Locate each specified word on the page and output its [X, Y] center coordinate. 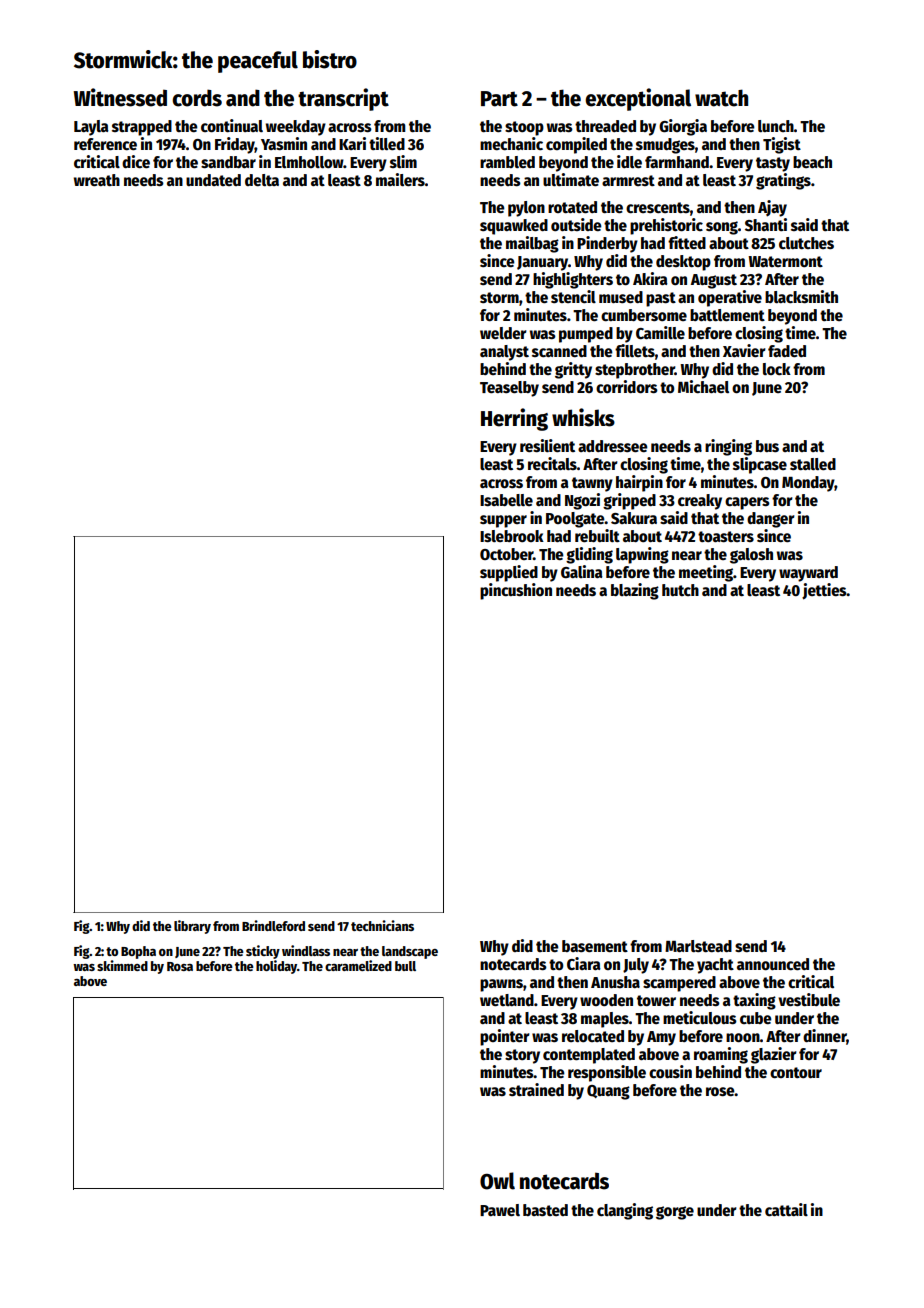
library [192, 927]
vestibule [809, 999]
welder [503, 333]
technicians [382, 925]
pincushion [516, 591]
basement [595, 946]
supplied [509, 573]
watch [721, 98]
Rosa [180, 966]
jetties [824, 591]
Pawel [500, 1210]
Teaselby [509, 389]
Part [499, 99]
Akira [650, 278]
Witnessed [120, 97]
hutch [680, 590]
